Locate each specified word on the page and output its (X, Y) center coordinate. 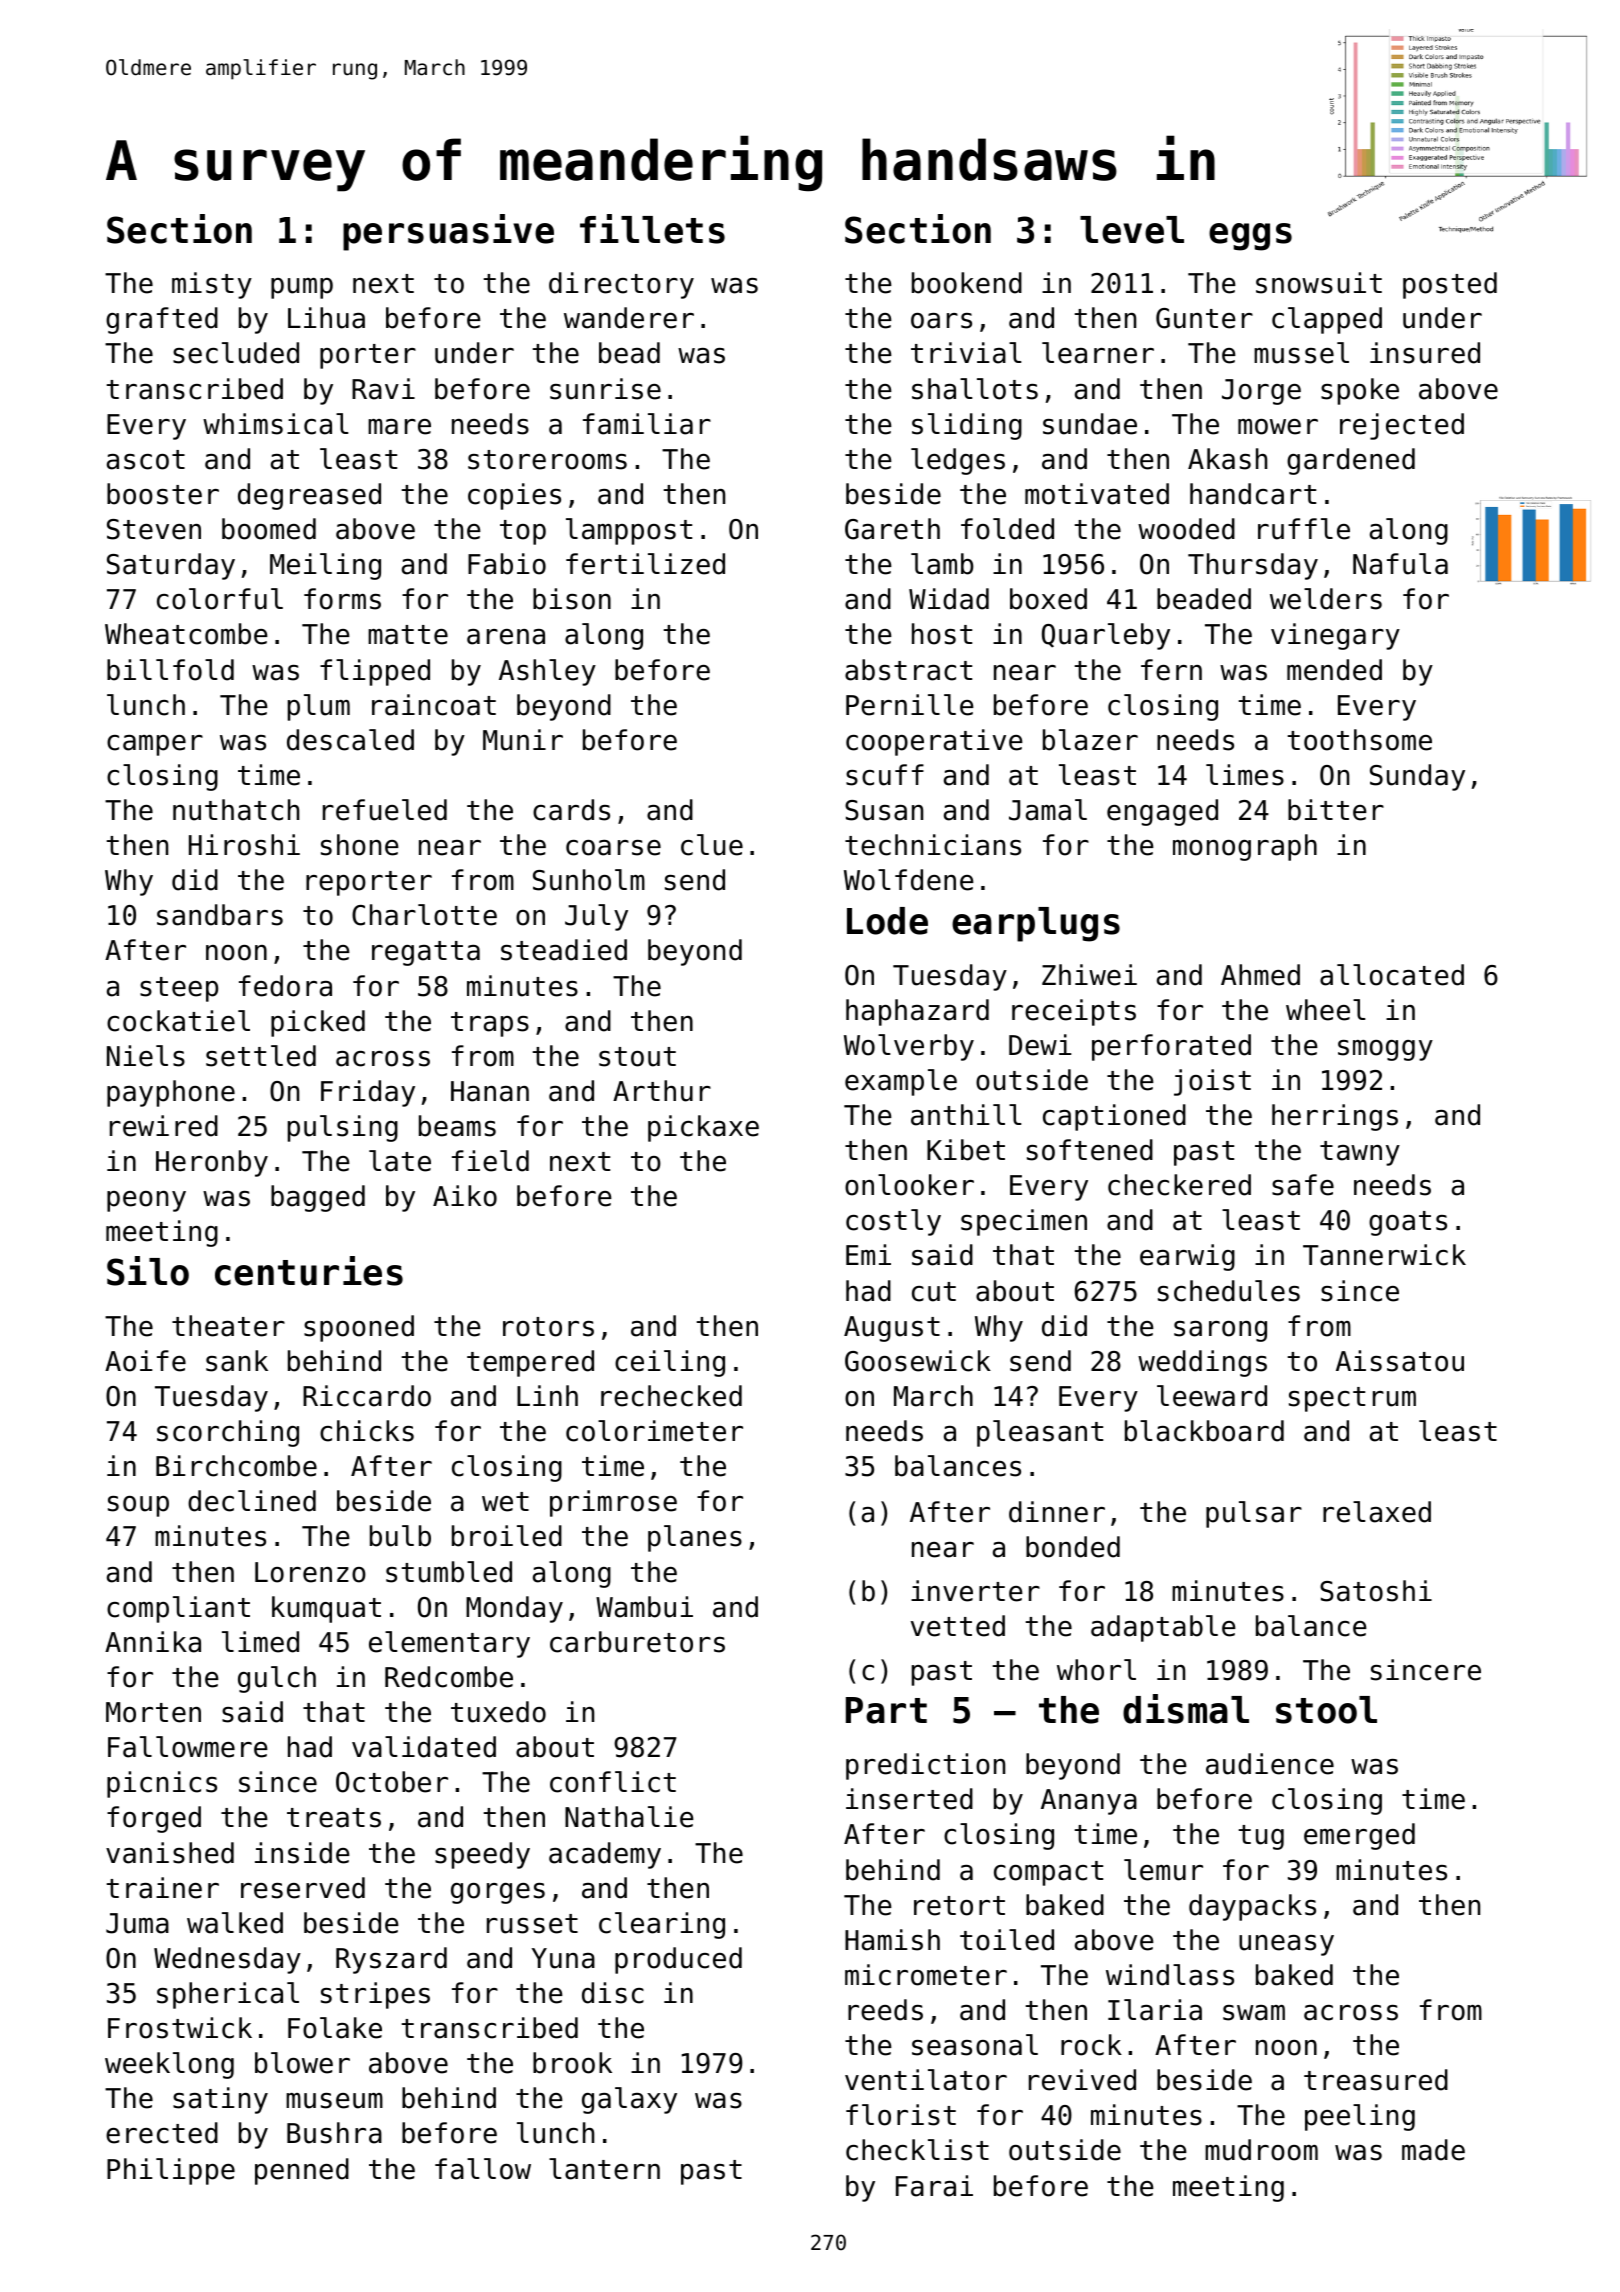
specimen (1024, 1222)
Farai (934, 2186)
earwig (1187, 1257)
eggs (1250, 237)
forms (342, 599)
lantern (604, 2169)
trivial (966, 353)
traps (490, 1024)
